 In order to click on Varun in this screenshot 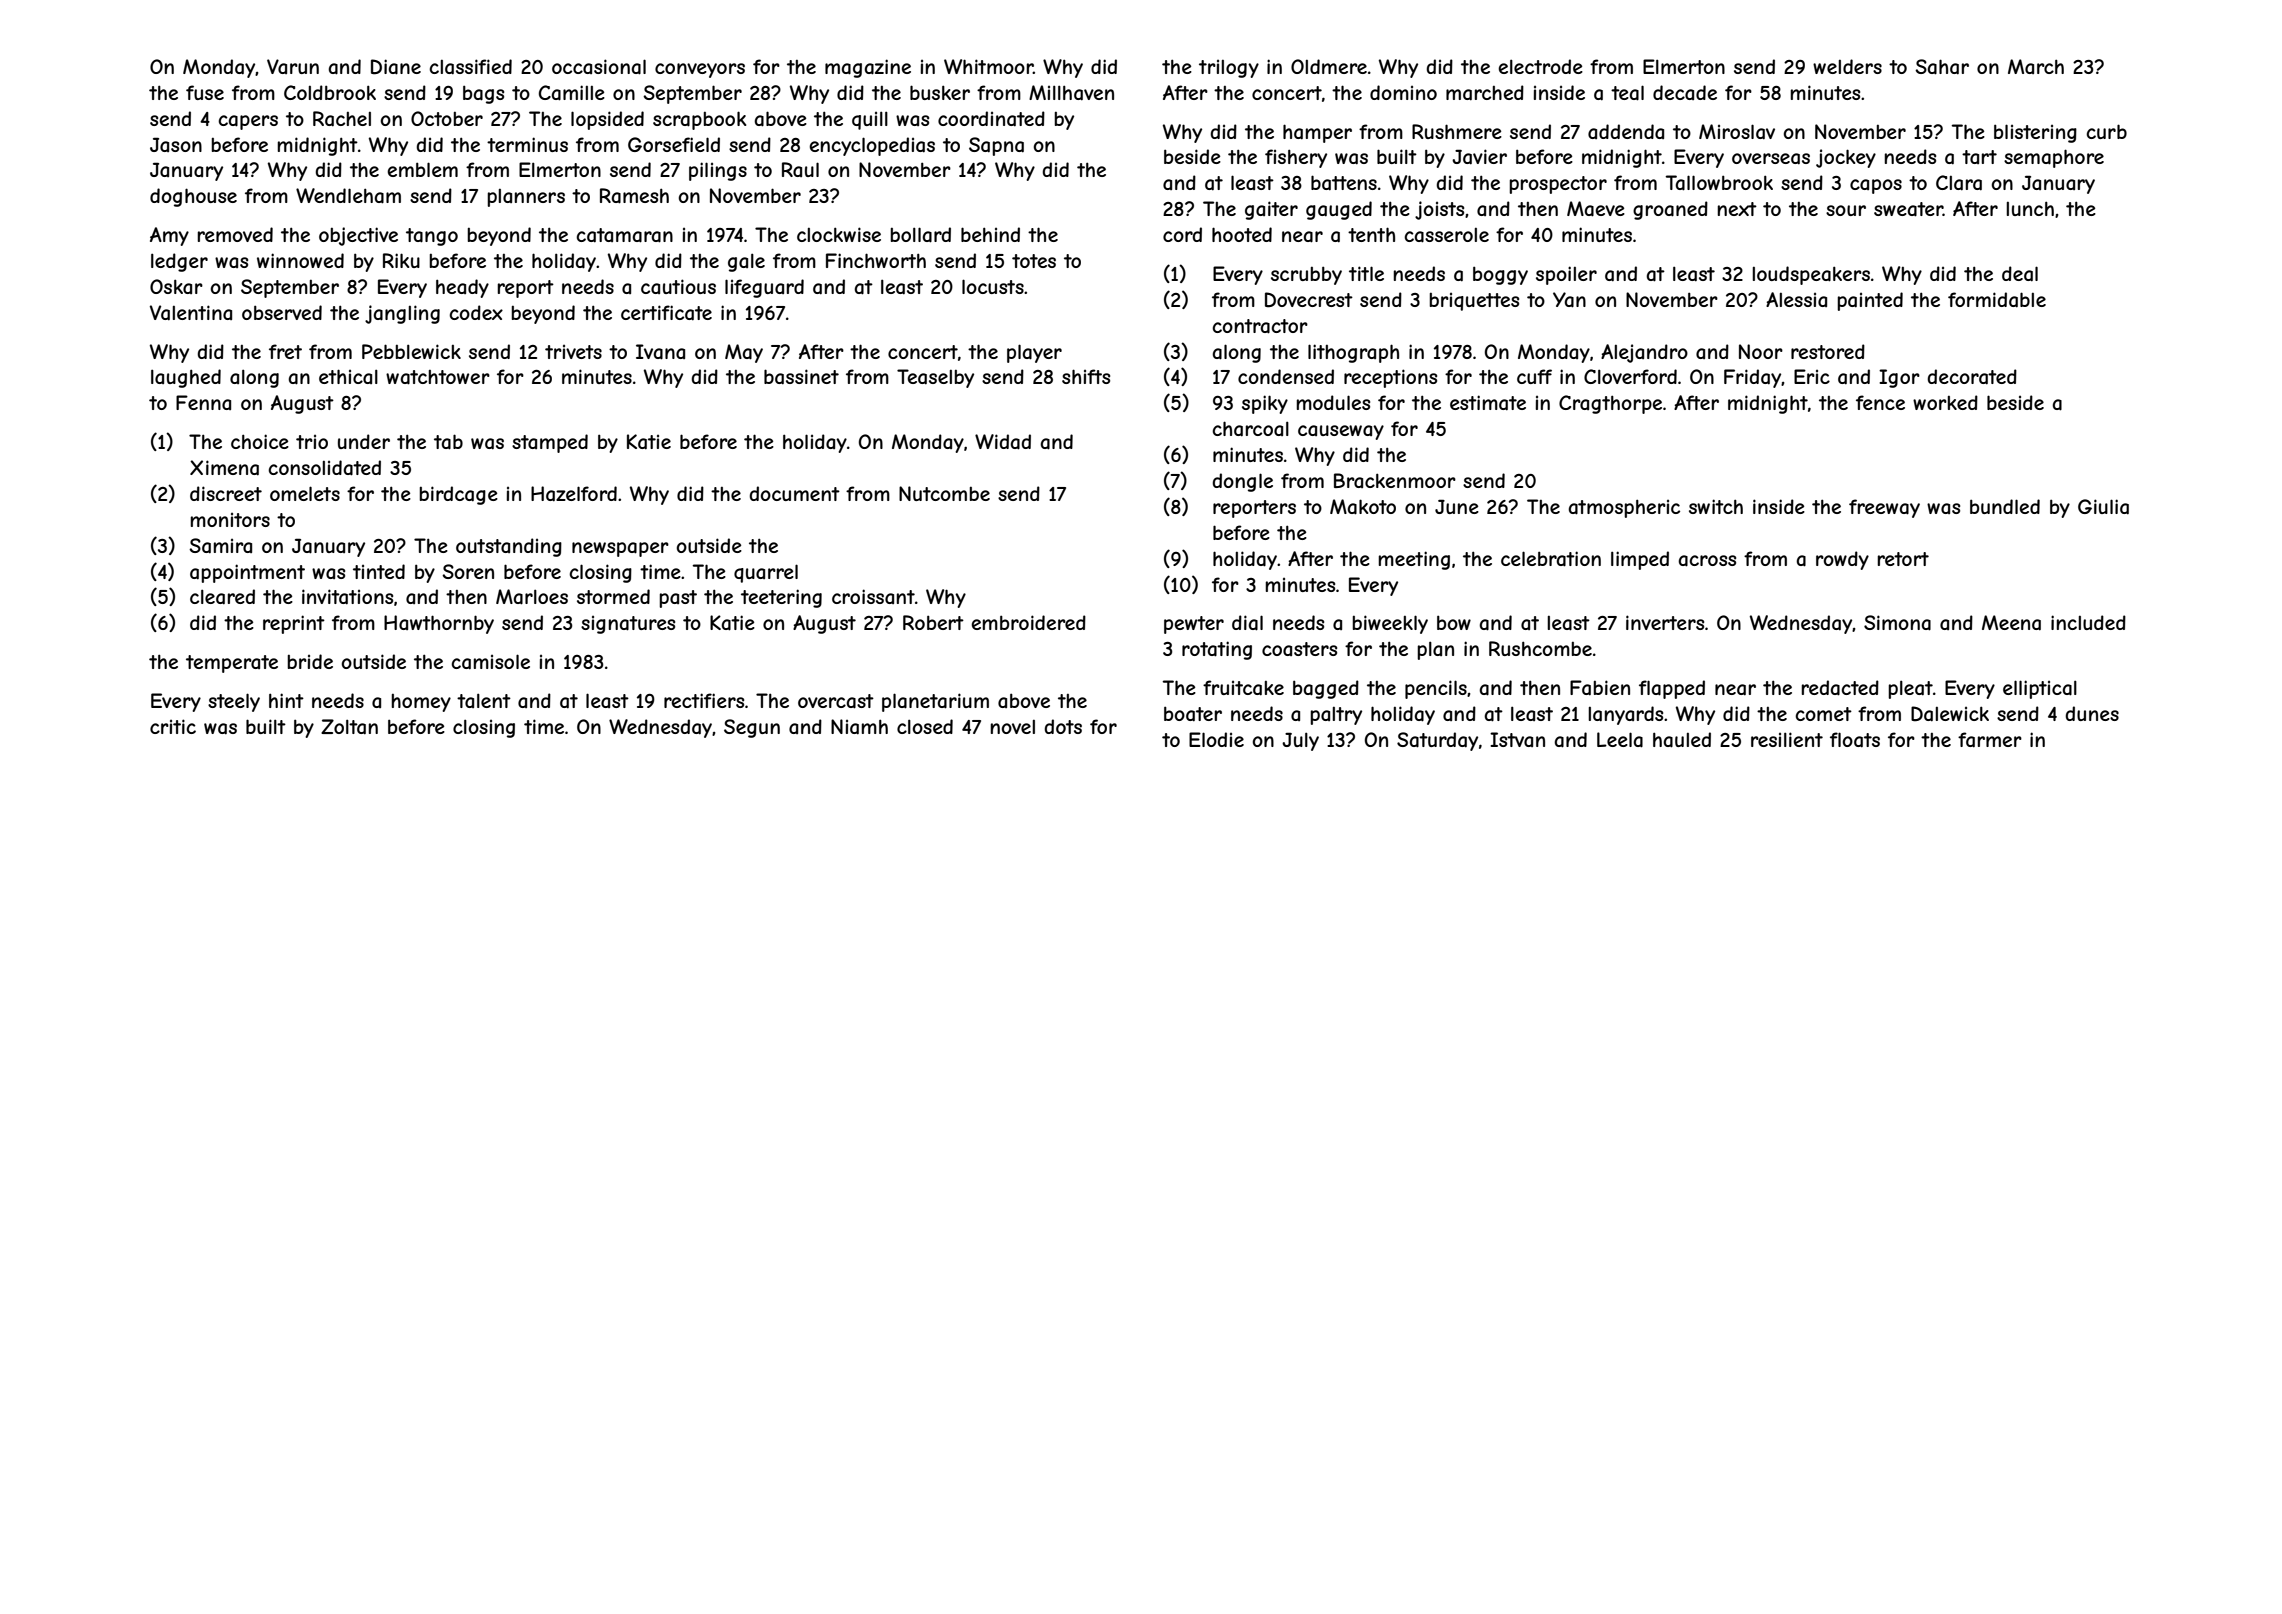, I will do `click(293, 66)`.
